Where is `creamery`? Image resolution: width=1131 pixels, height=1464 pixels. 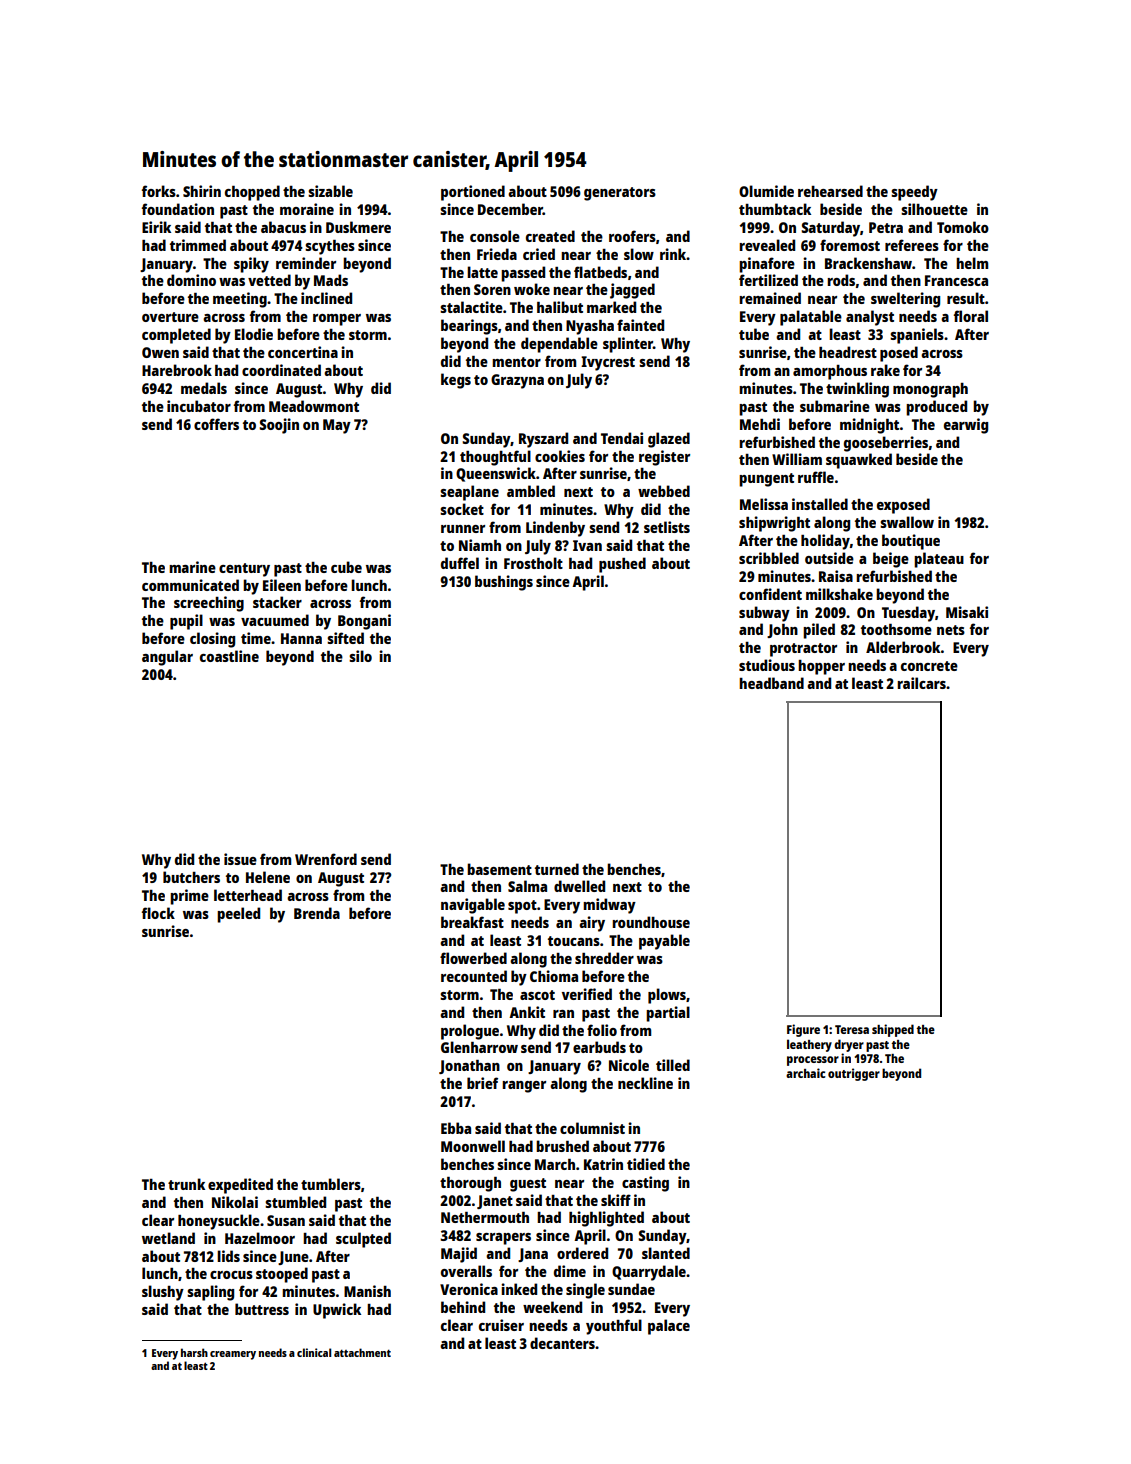 creamery is located at coordinates (233, 1355).
